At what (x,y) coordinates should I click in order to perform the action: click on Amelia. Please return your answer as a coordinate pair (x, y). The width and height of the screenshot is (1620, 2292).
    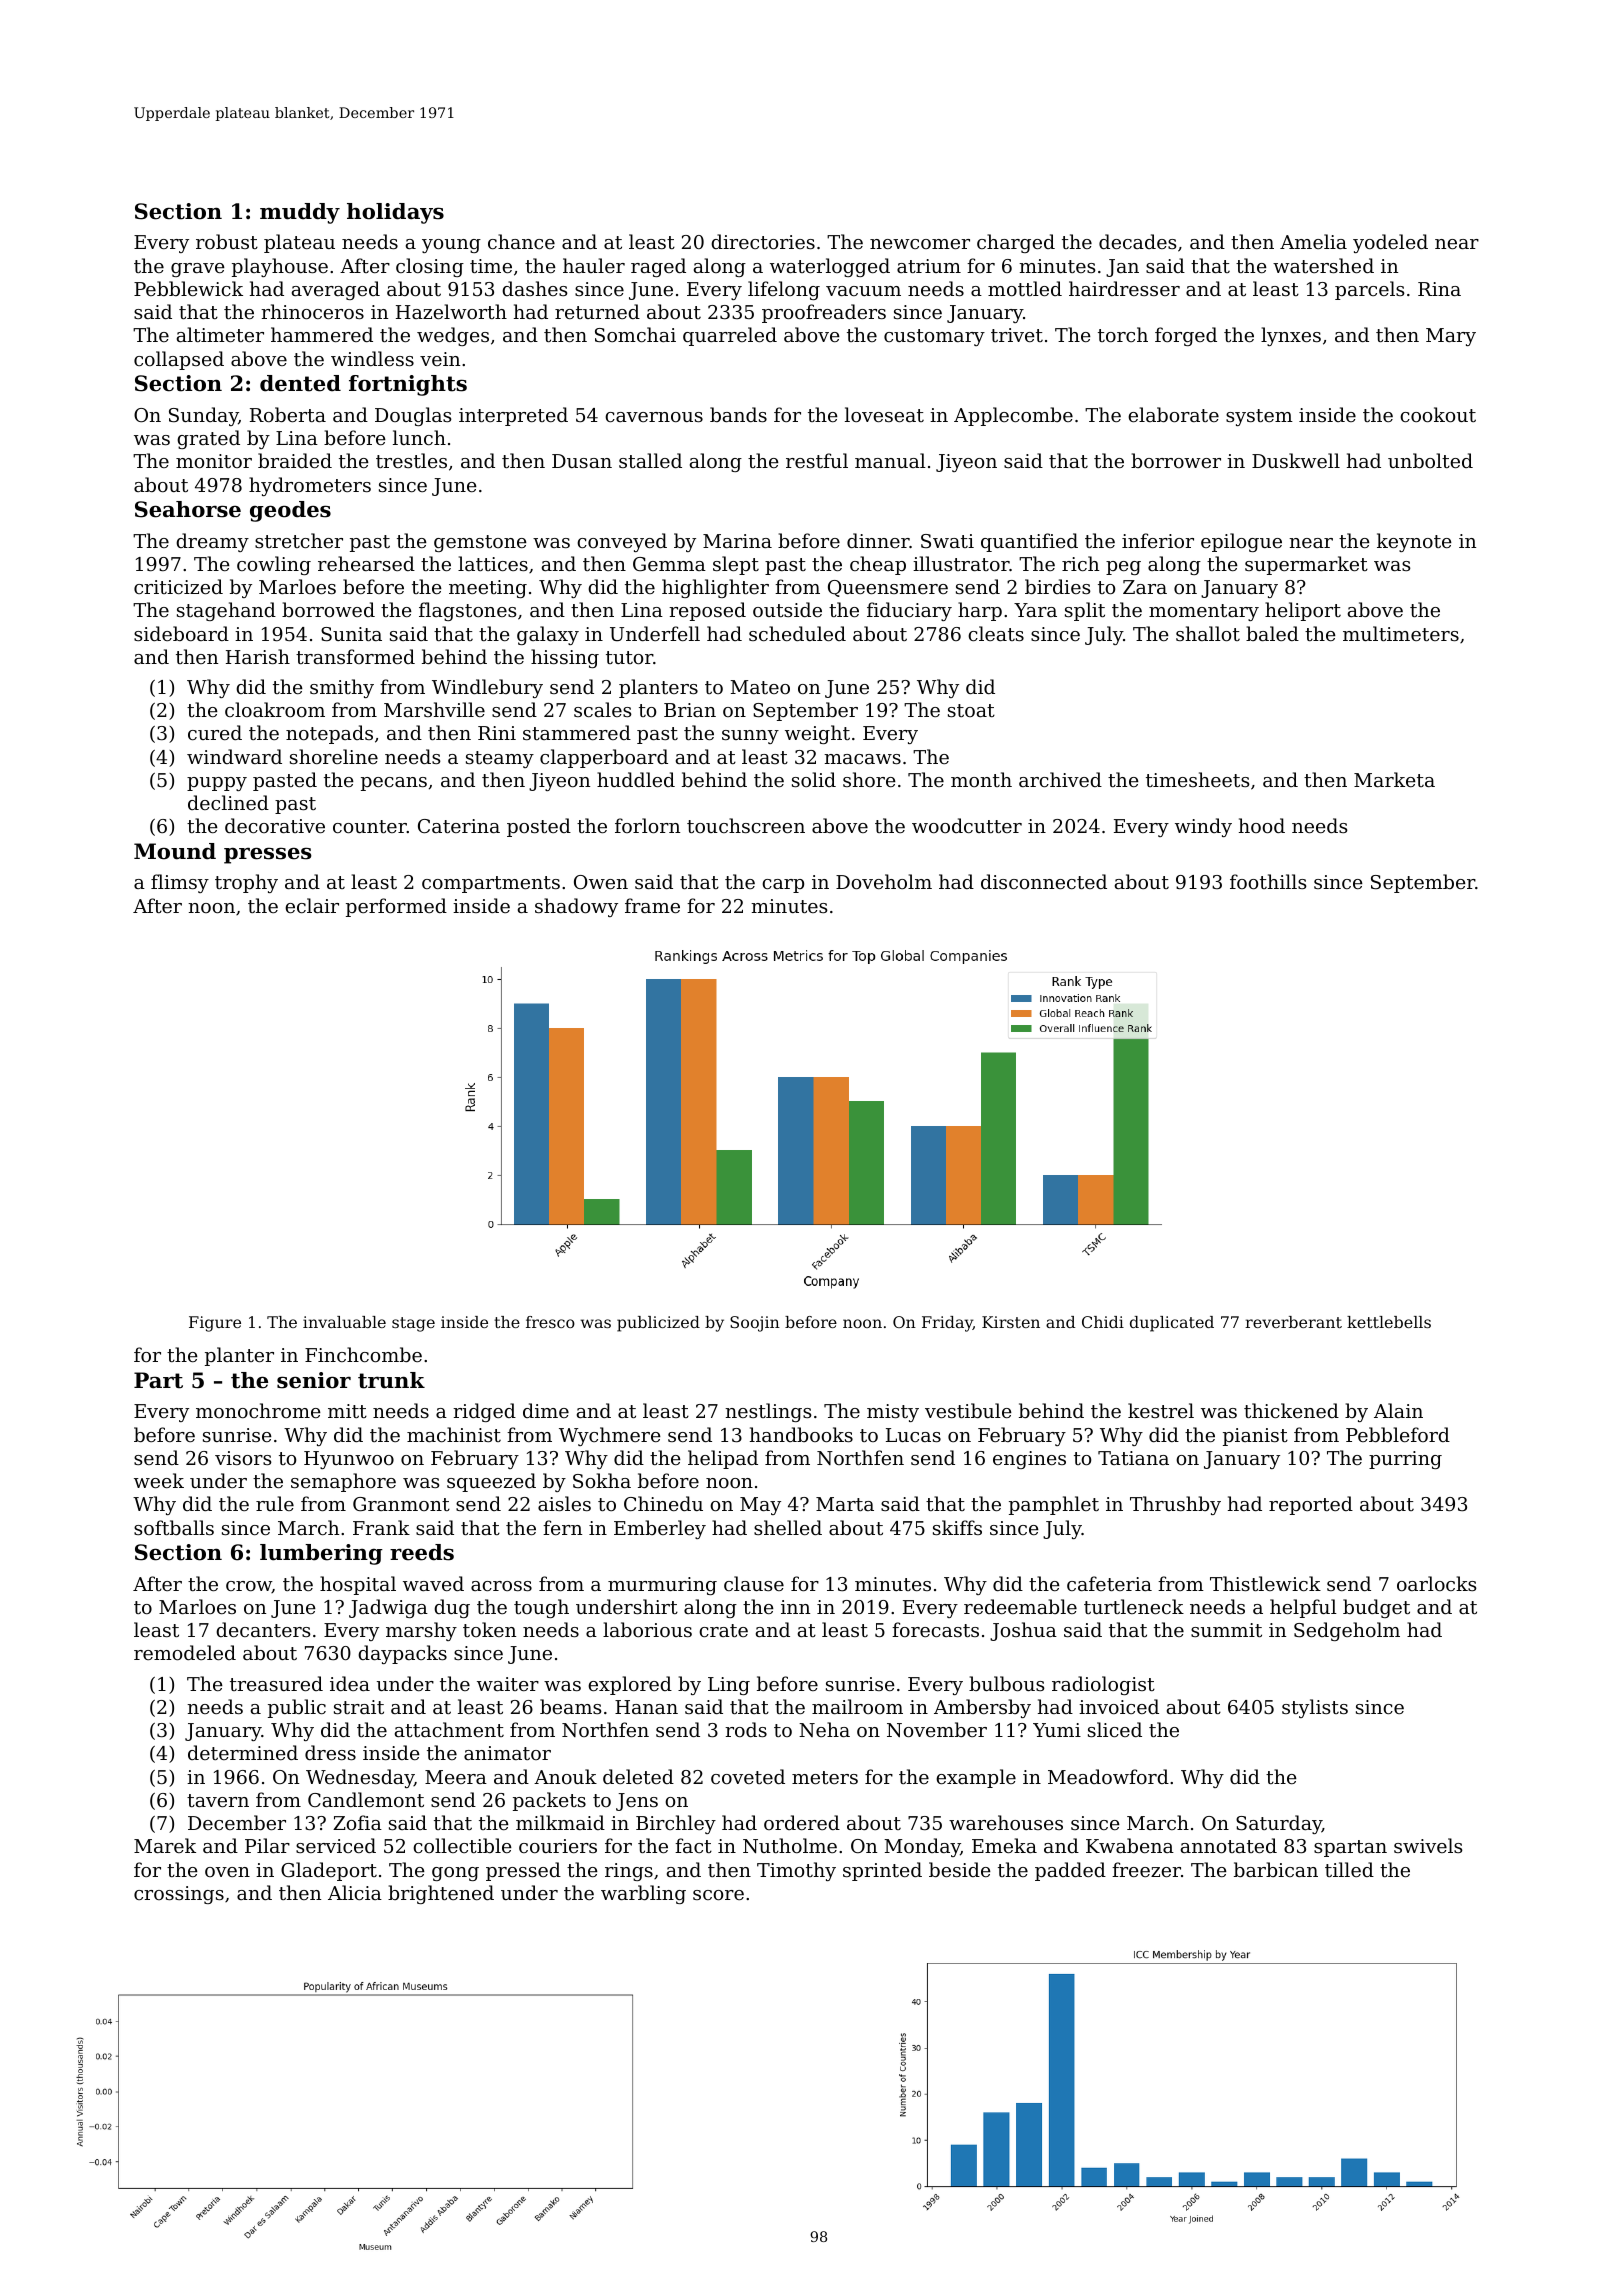
    Looking at the image, I should click on (1313, 241).
